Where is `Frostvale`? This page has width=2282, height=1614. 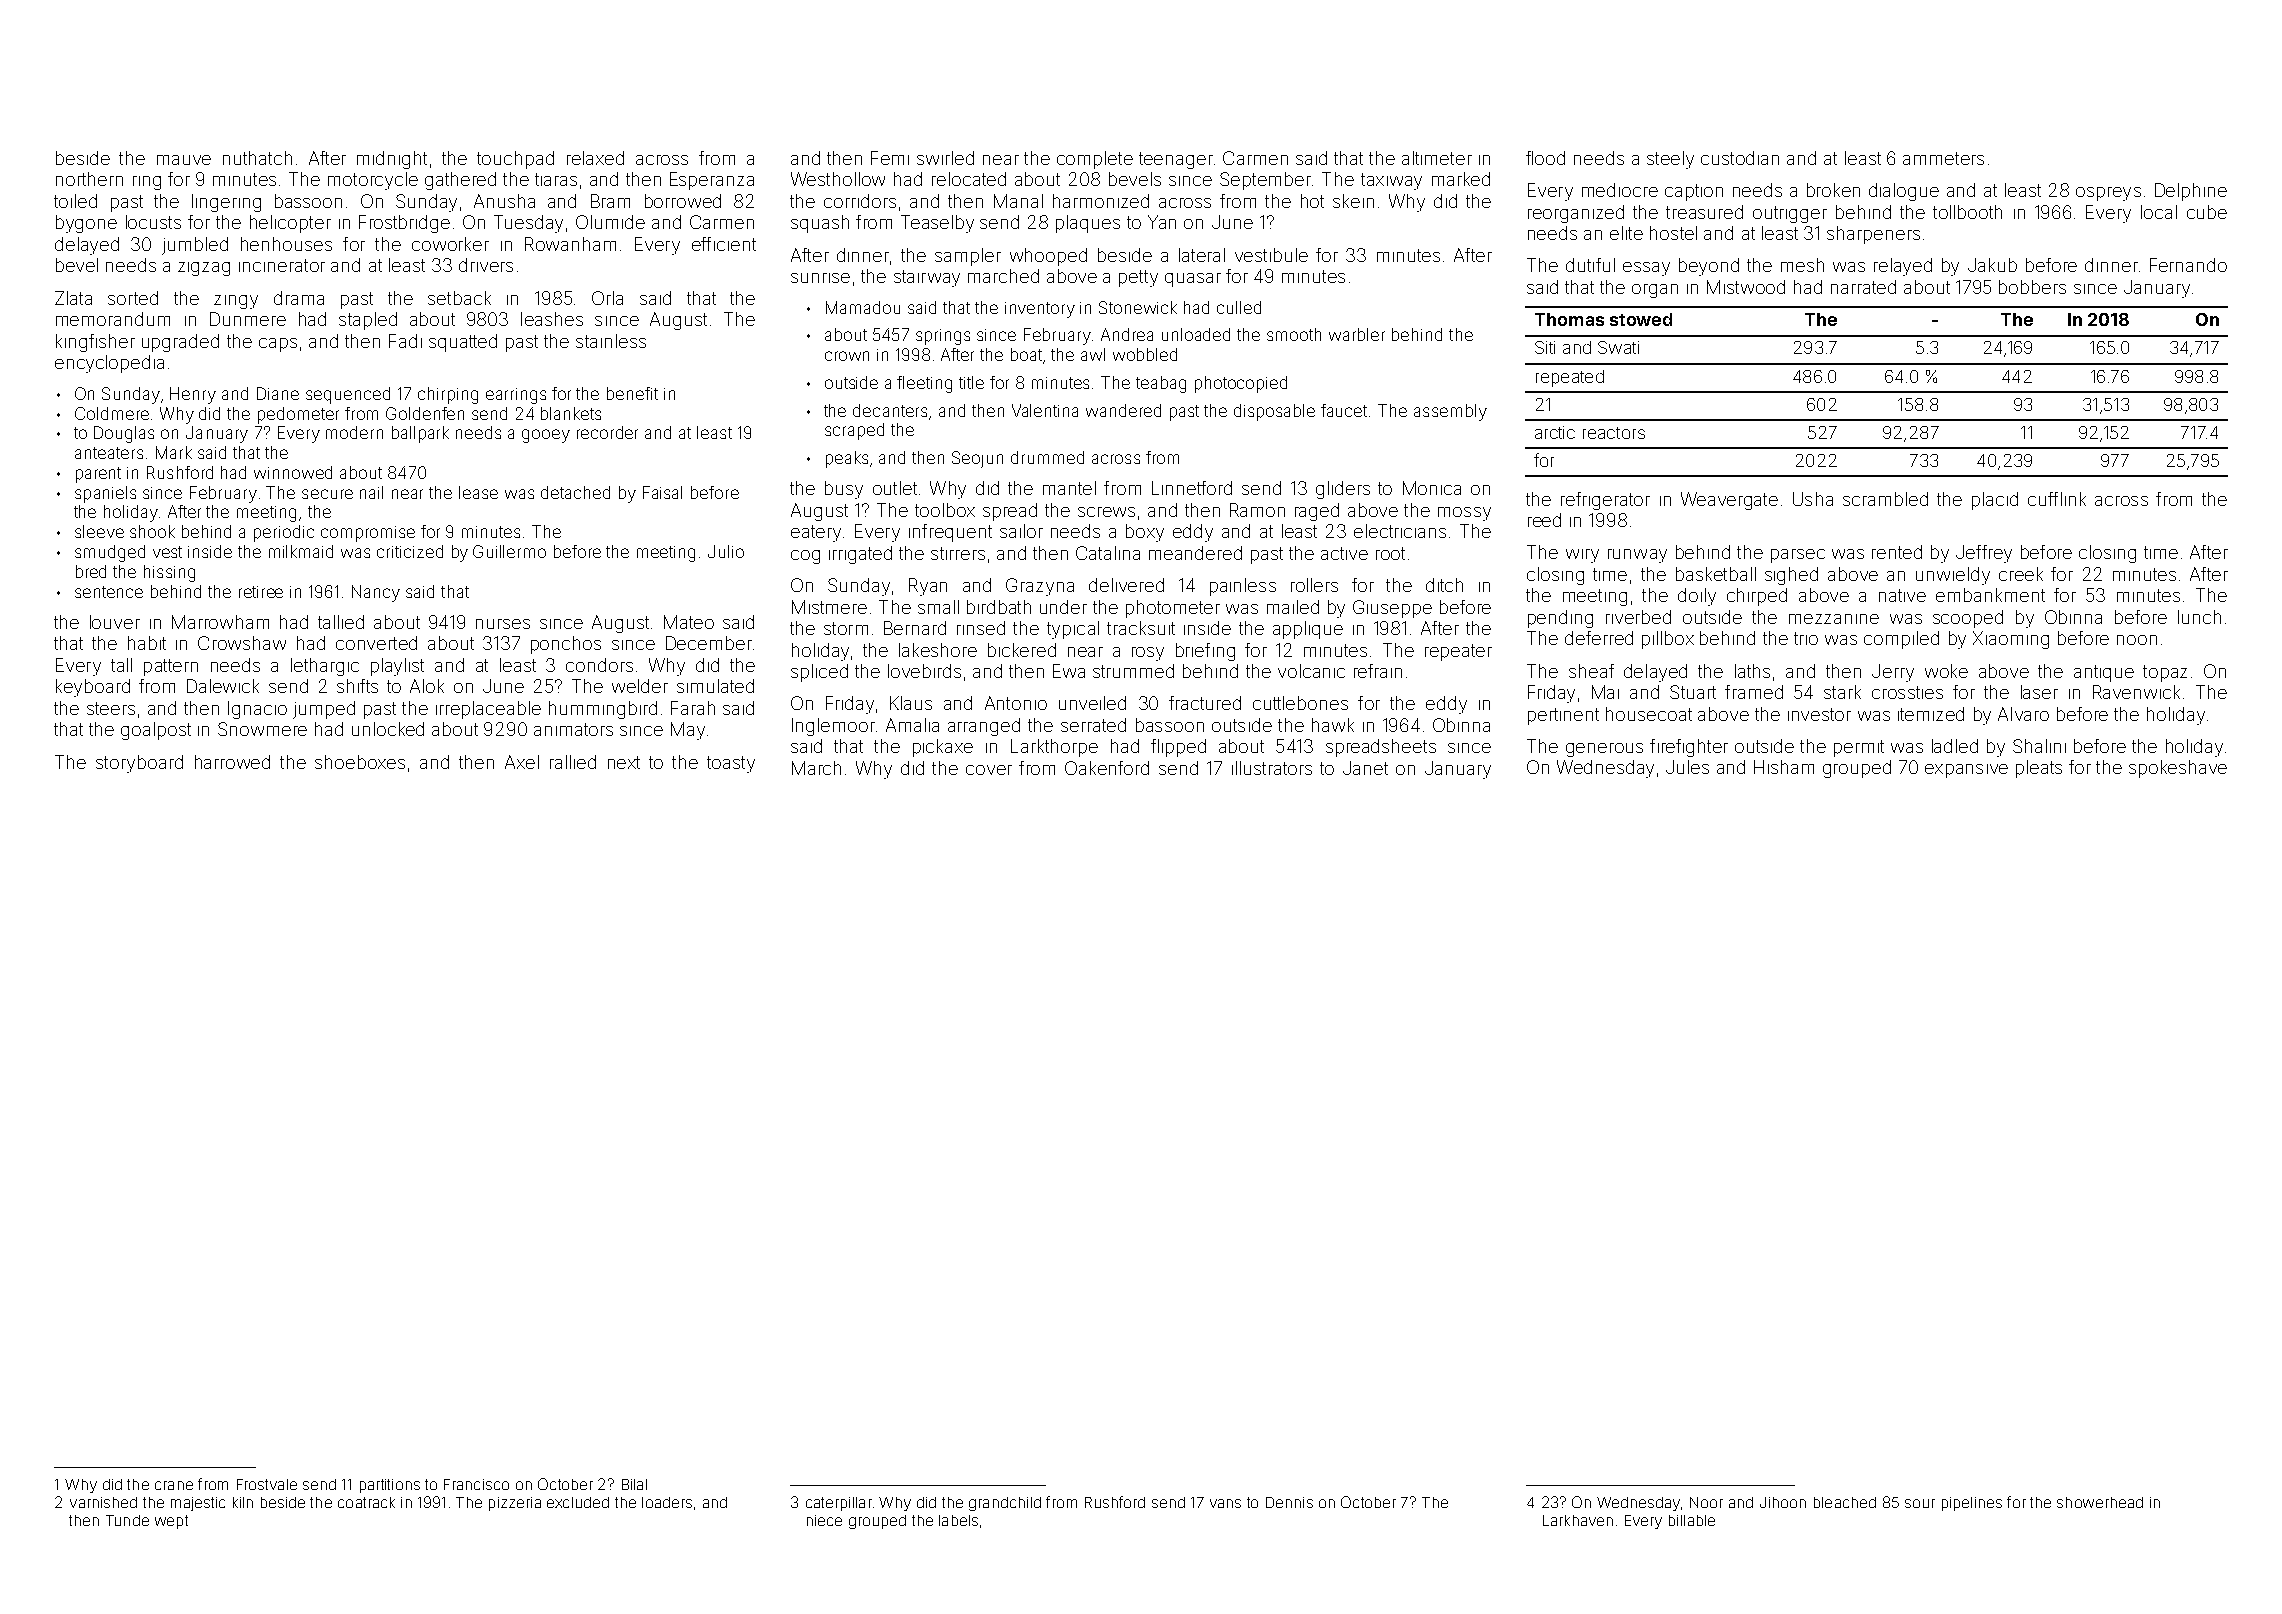
Frostvale is located at coordinates (267, 1484).
